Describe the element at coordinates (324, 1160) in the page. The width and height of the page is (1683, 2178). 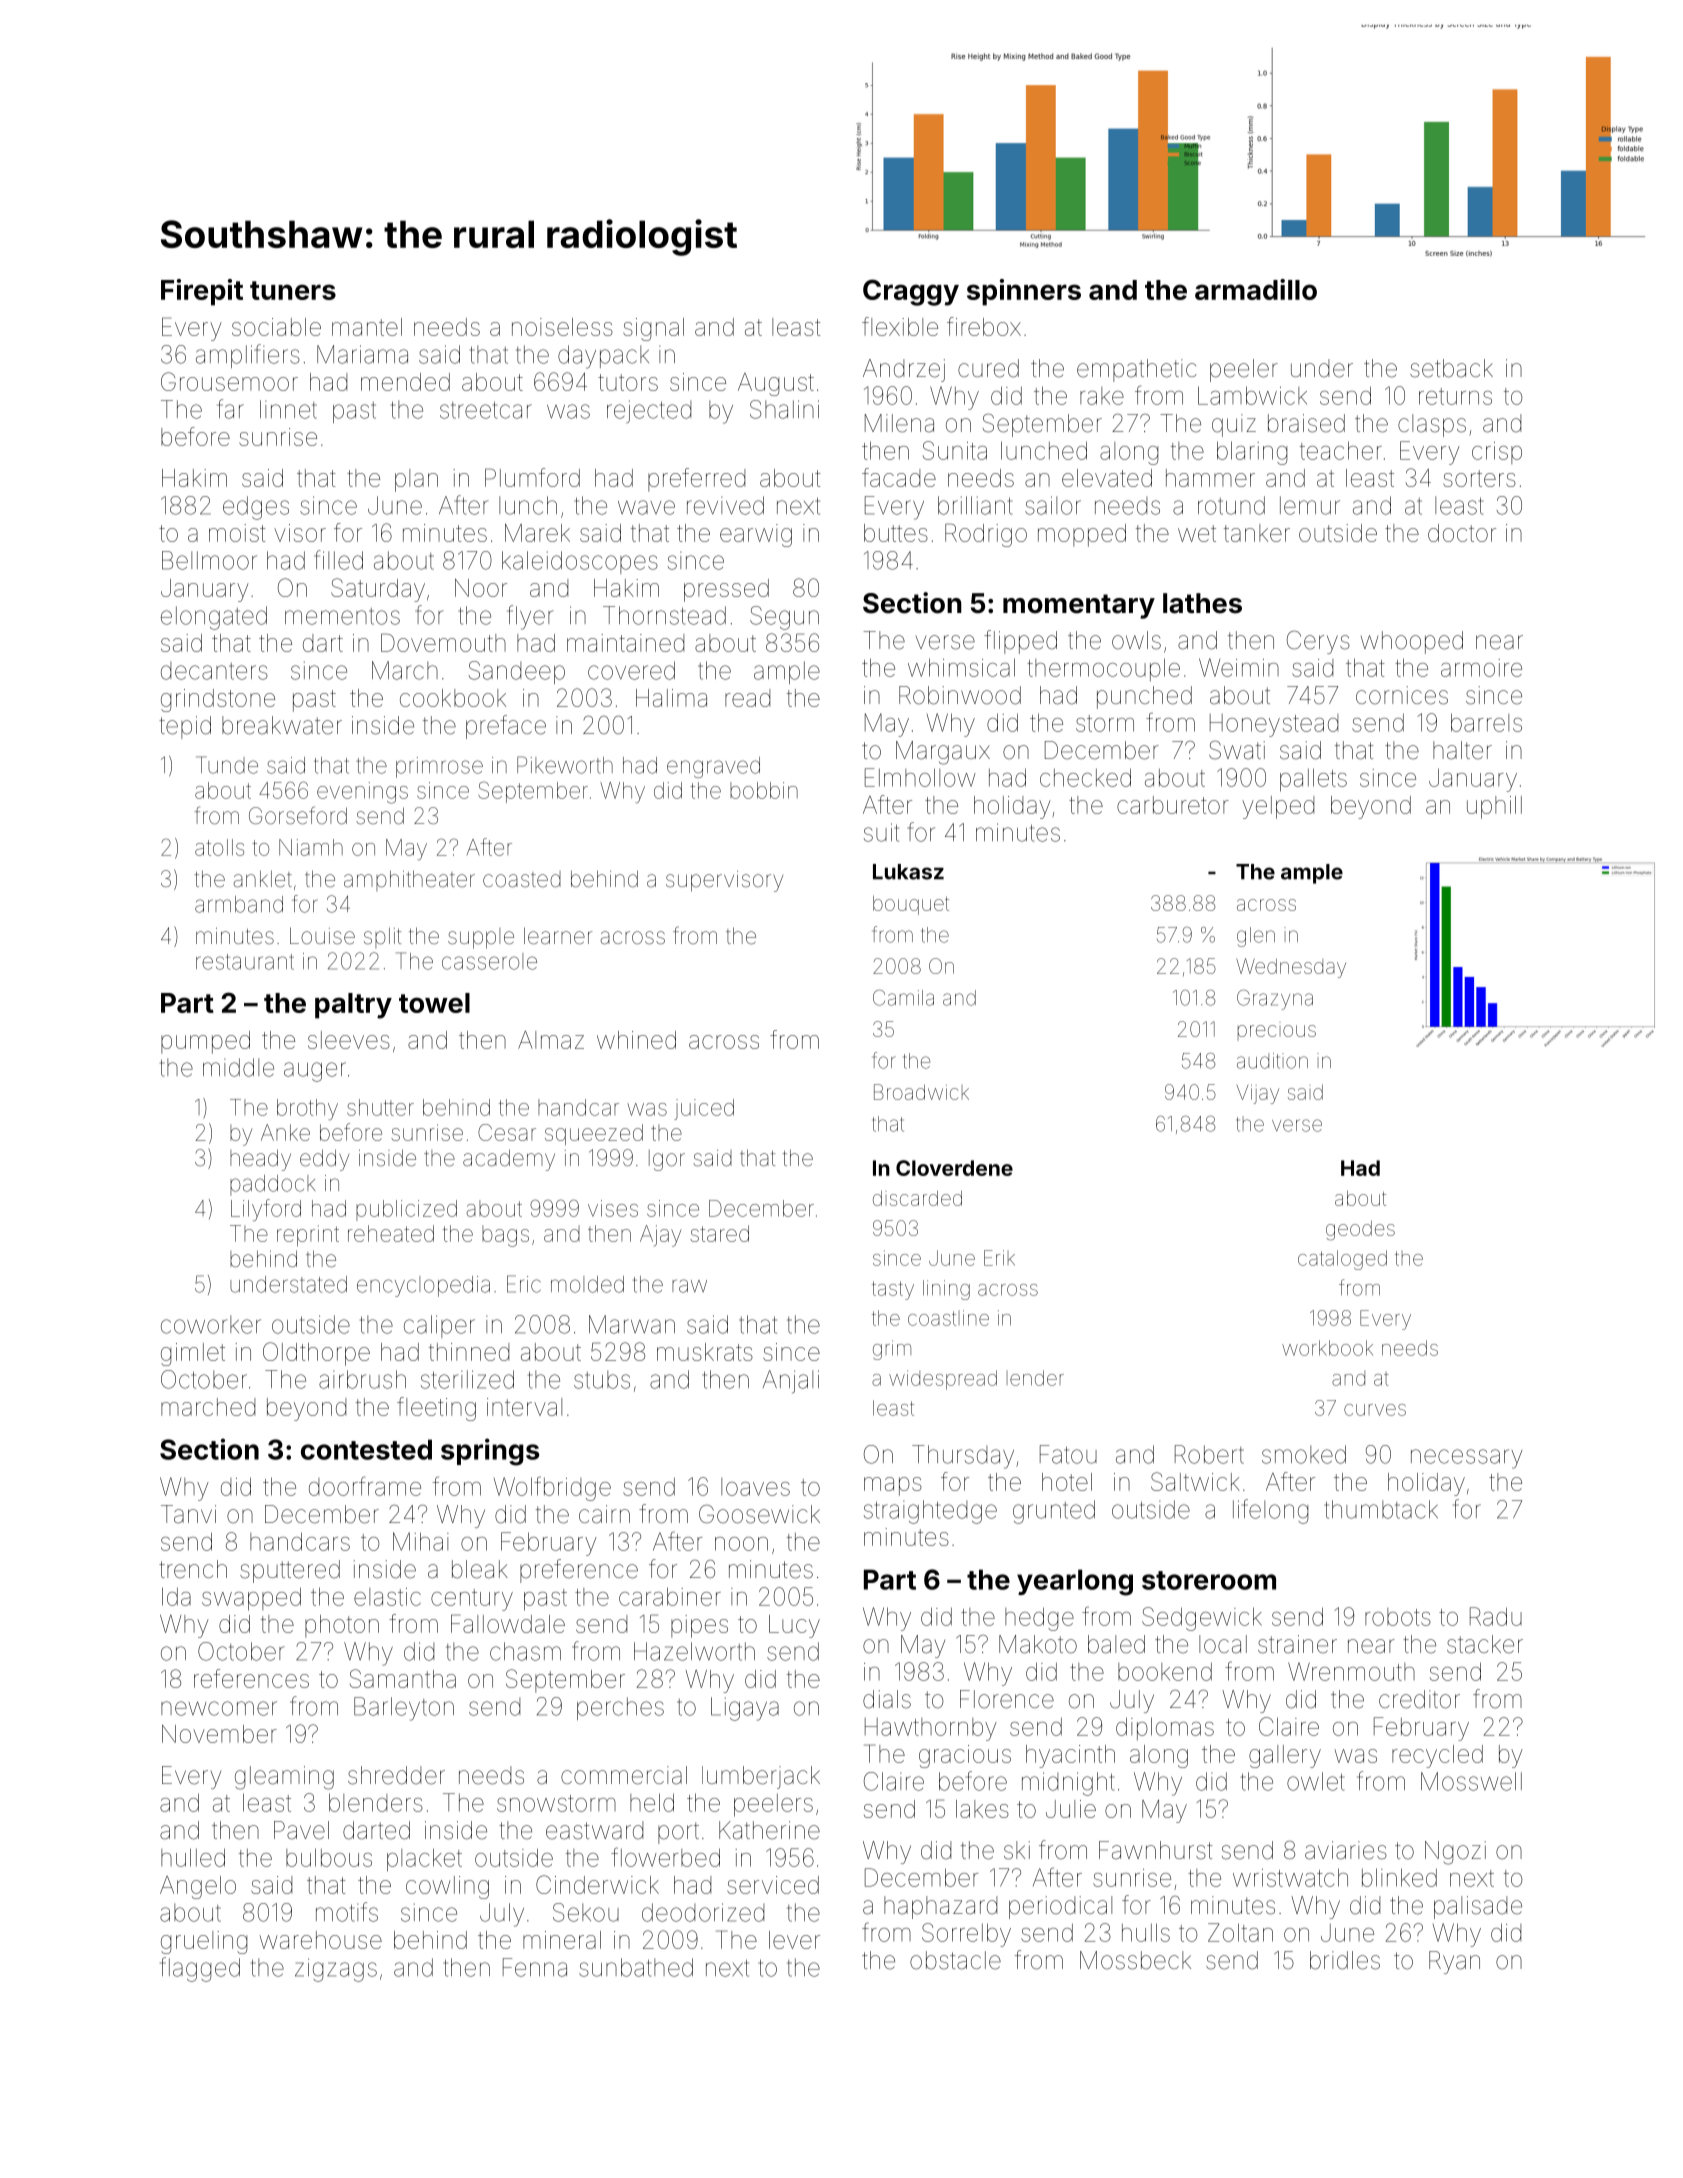
I see `eddy` at that location.
